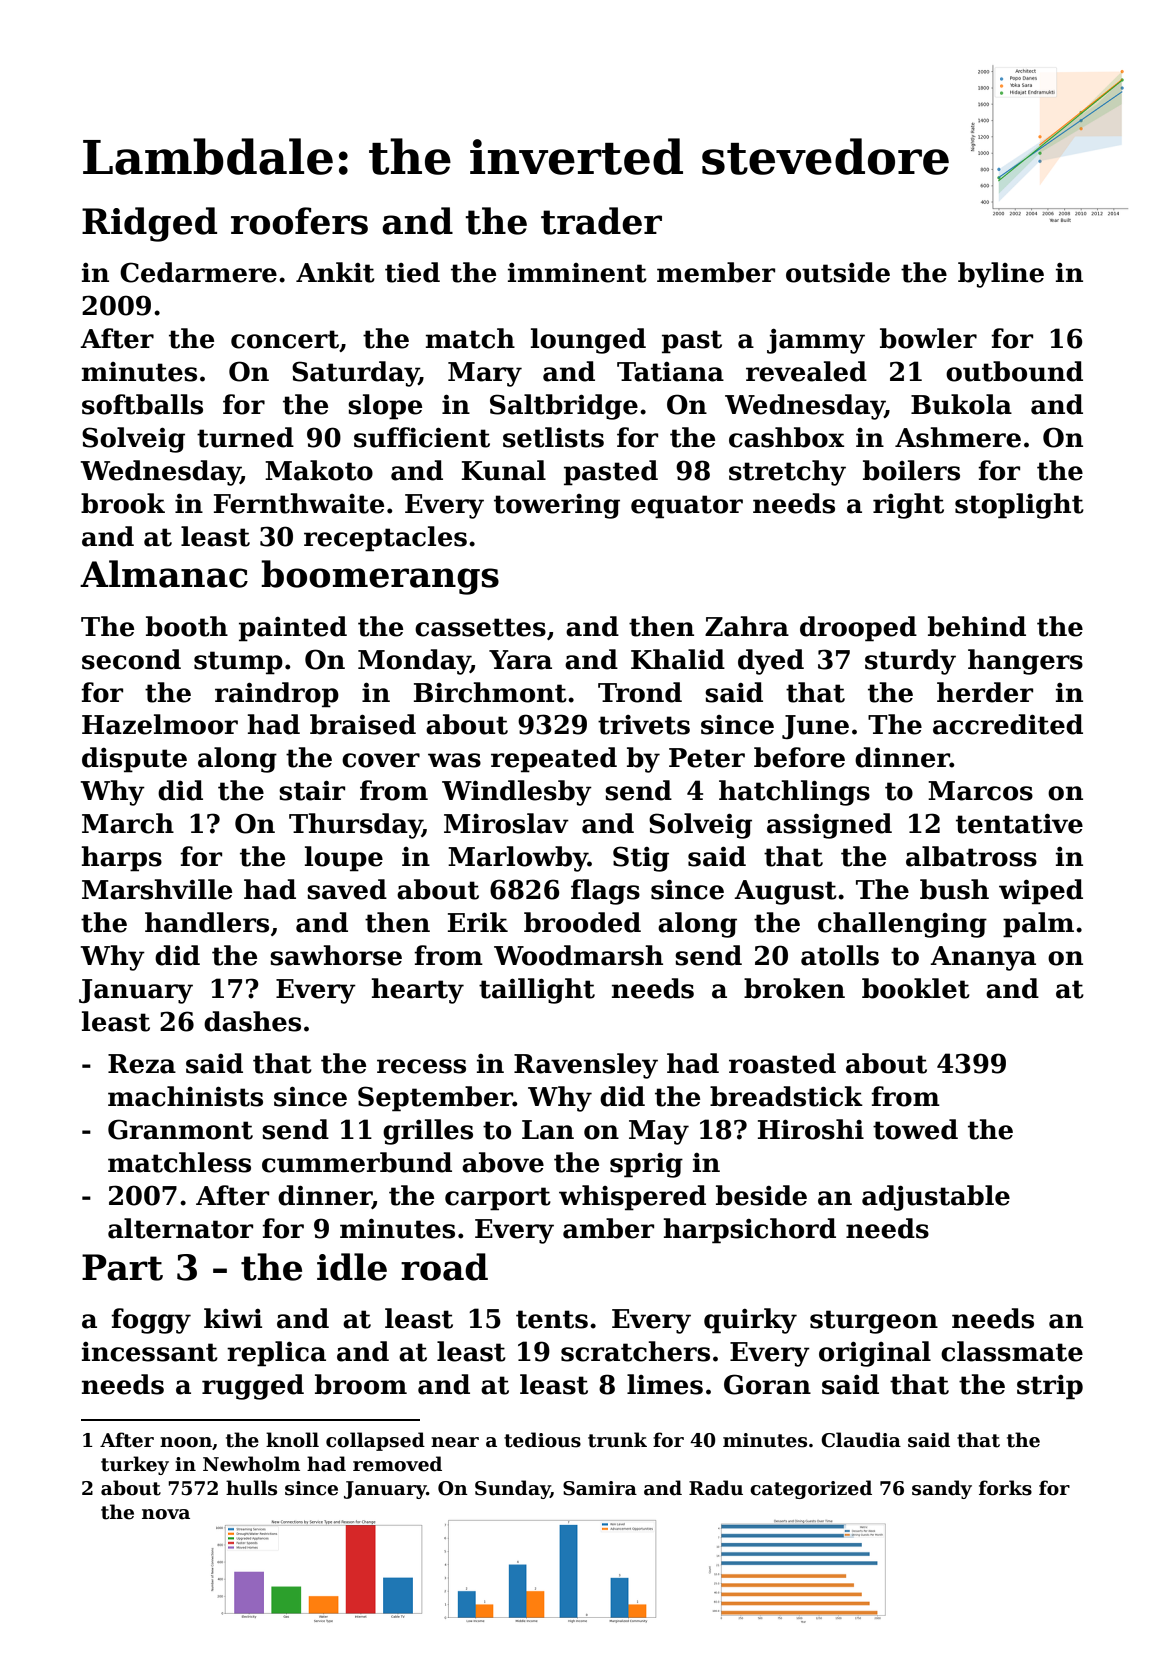 This document has width=1165, height=1654. What do you see at coordinates (908, 506) in the document?
I see `right` at bounding box center [908, 506].
